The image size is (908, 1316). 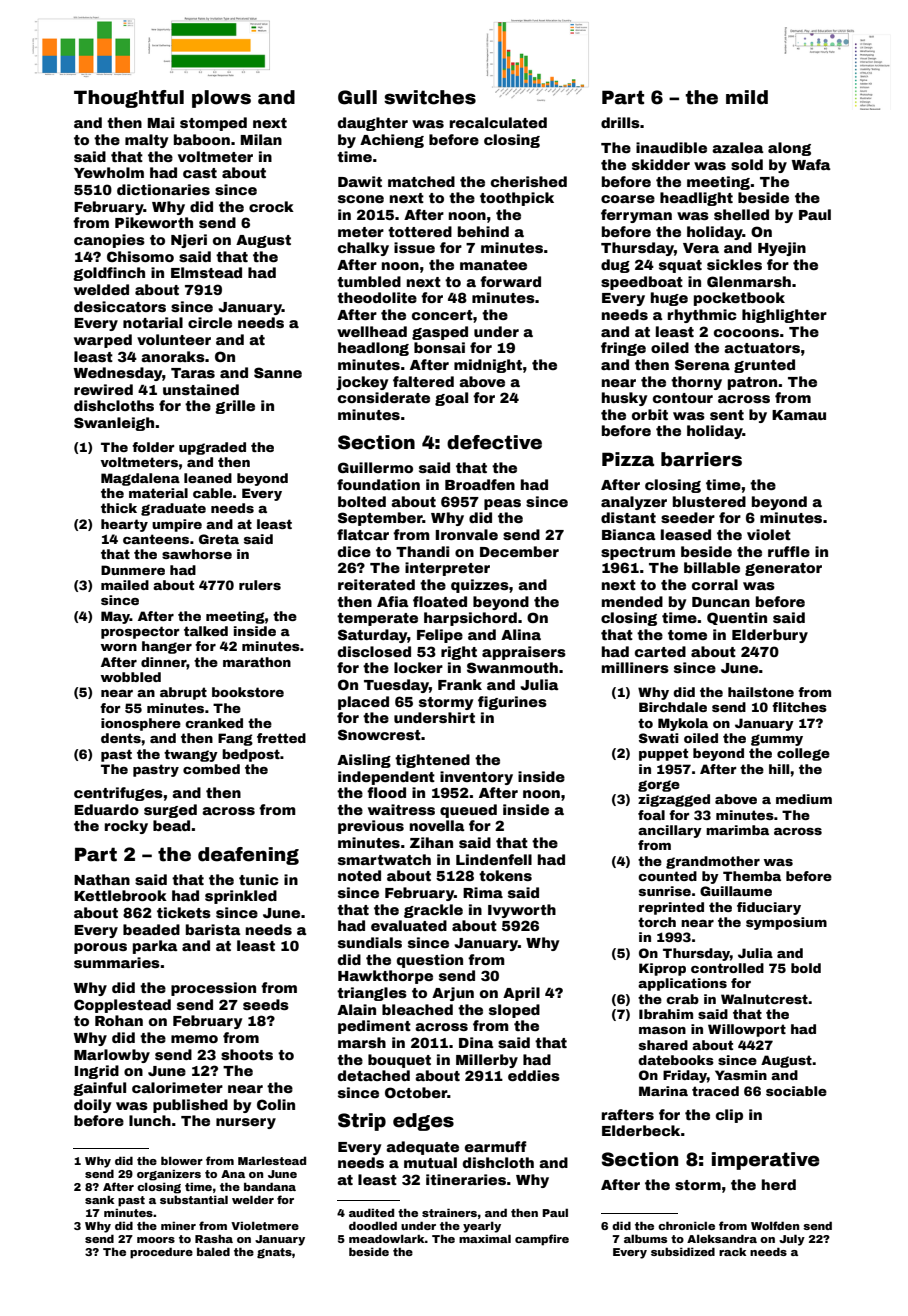 I want to click on maximal, so click(x=485, y=1238).
